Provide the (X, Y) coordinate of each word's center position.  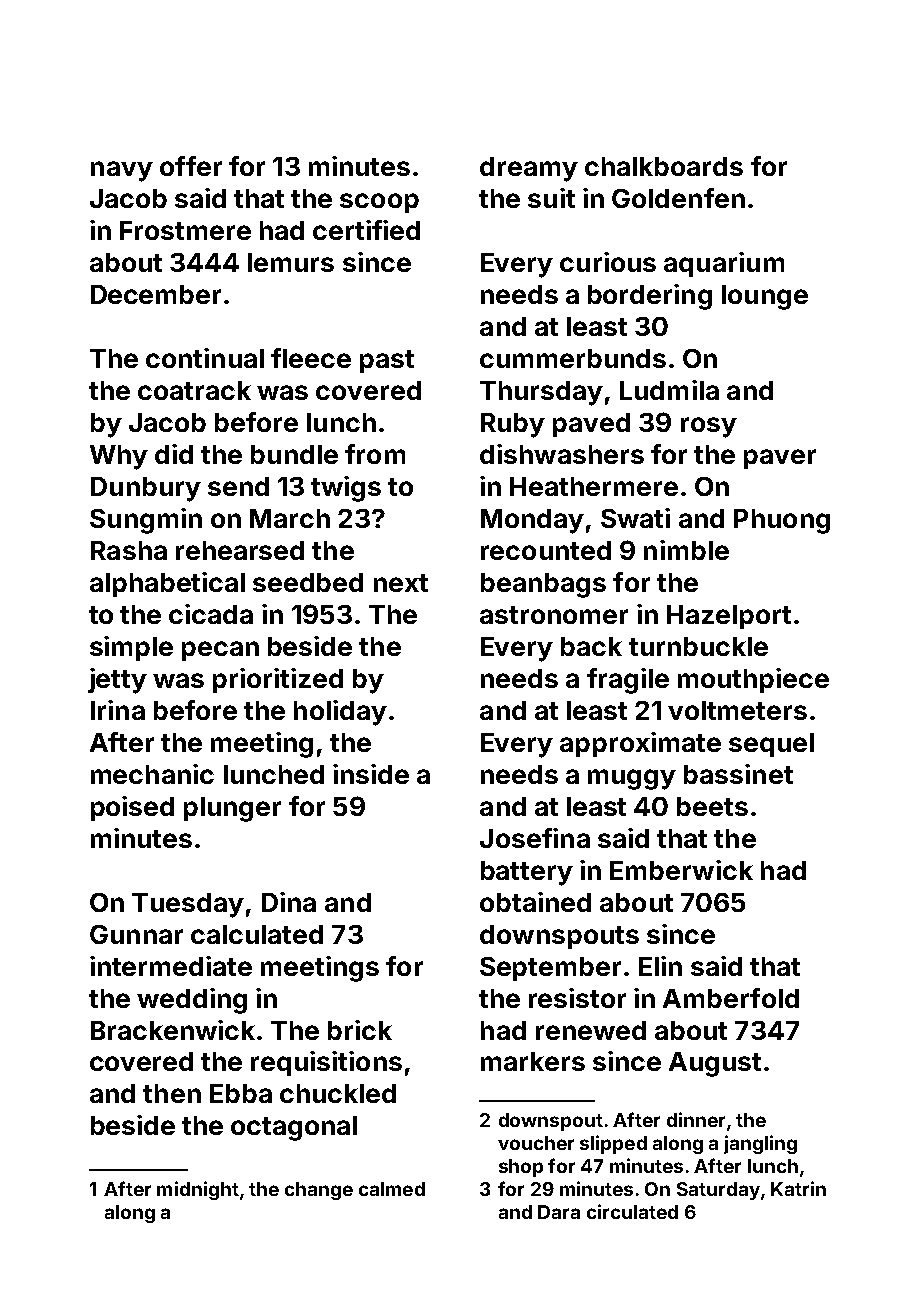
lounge (765, 297)
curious (608, 262)
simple (131, 648)
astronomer (554, 615)
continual (205, 358)
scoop (379, 203)
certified (366, 230)
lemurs (291, 262)
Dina (289, 902)
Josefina (535, 838)
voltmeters (737, 710)
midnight (198, 1190)
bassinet (738, 774)
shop (521, 1168)
